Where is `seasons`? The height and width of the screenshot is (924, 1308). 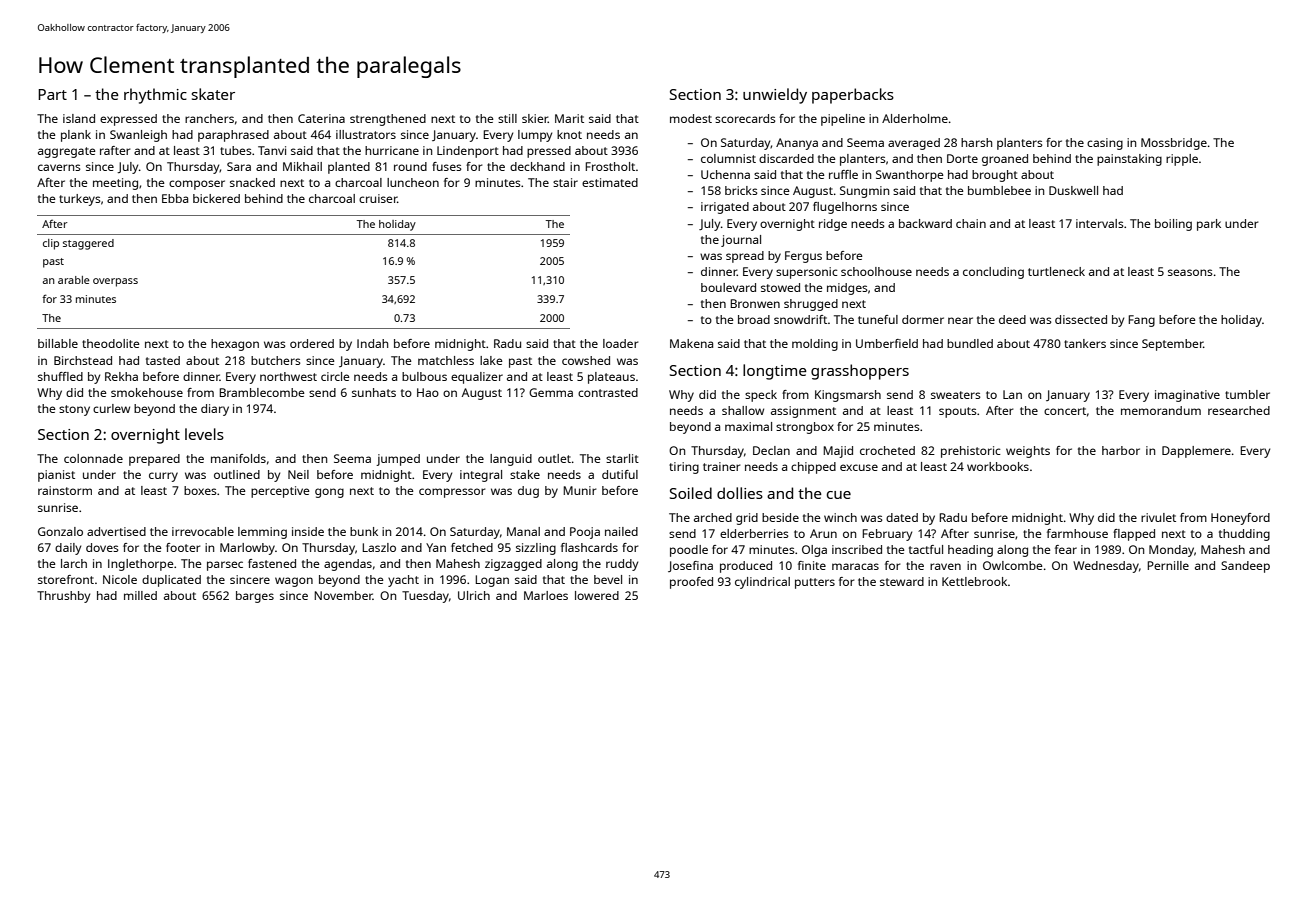 seasons is located at coordinates (1190, 272).
